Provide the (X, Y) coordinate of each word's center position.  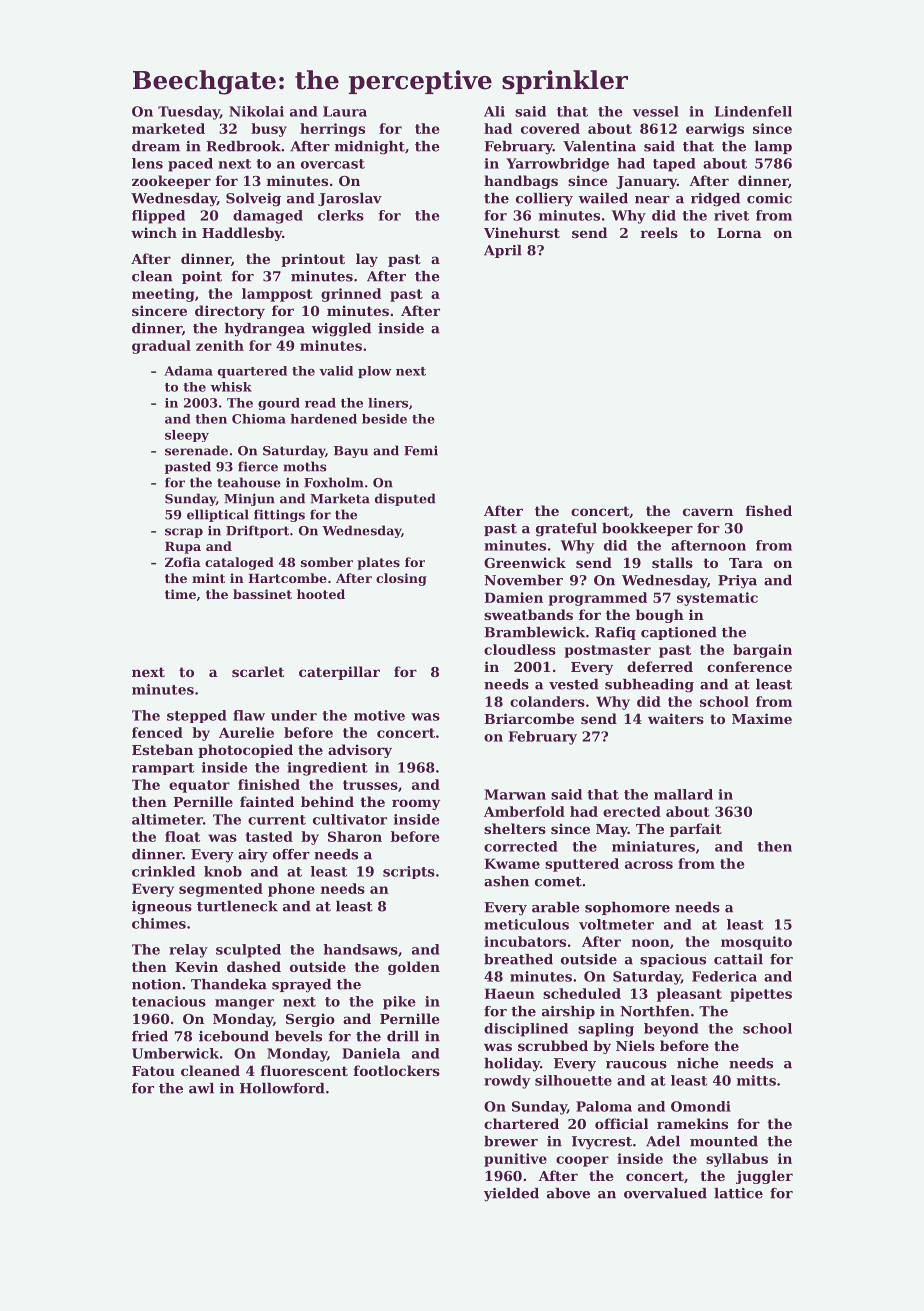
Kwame (512, 863)
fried (150, 1036)
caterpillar (339, 673)
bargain (762, 651)
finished (269, 784)
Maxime (762, 718)
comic (769, 198)
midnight (370, 148)
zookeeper (171, 182)
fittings (279, 515)
